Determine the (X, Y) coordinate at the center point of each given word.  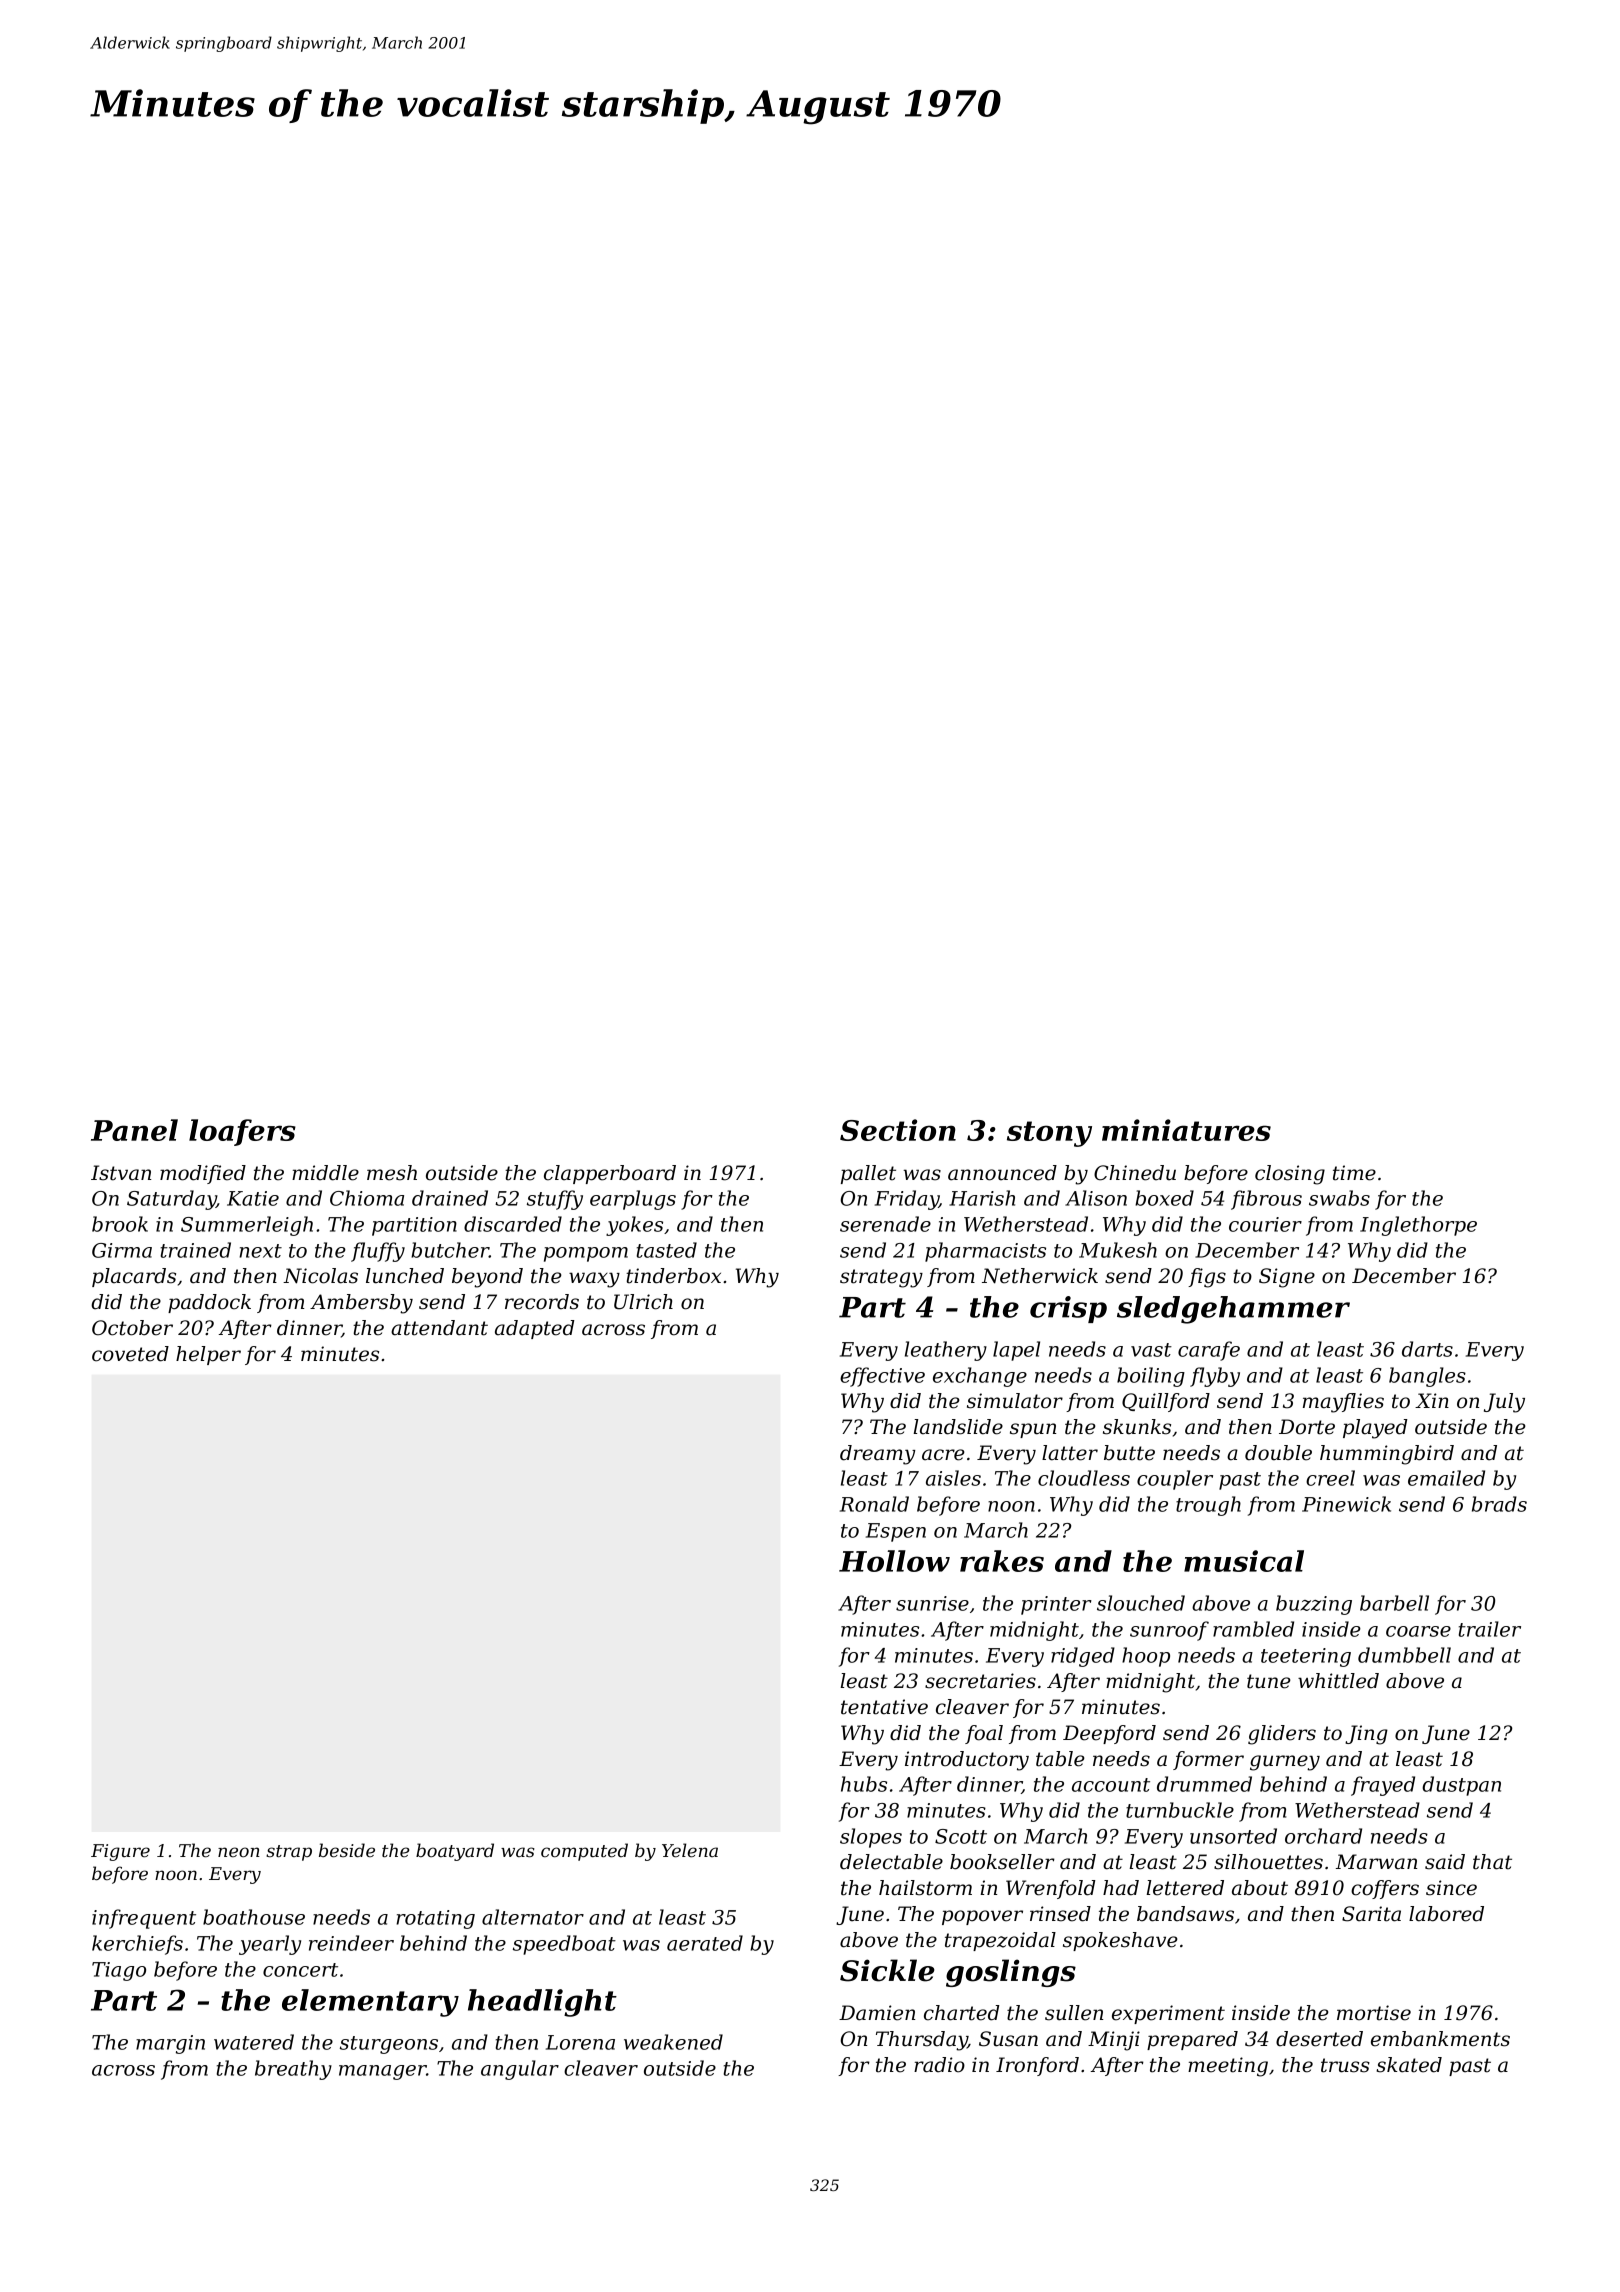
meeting (1228, 2067)
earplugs (633, 1200)
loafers (242, 1132)
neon (239, 1852)
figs (1207, 1278)
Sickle (887, 1970)
